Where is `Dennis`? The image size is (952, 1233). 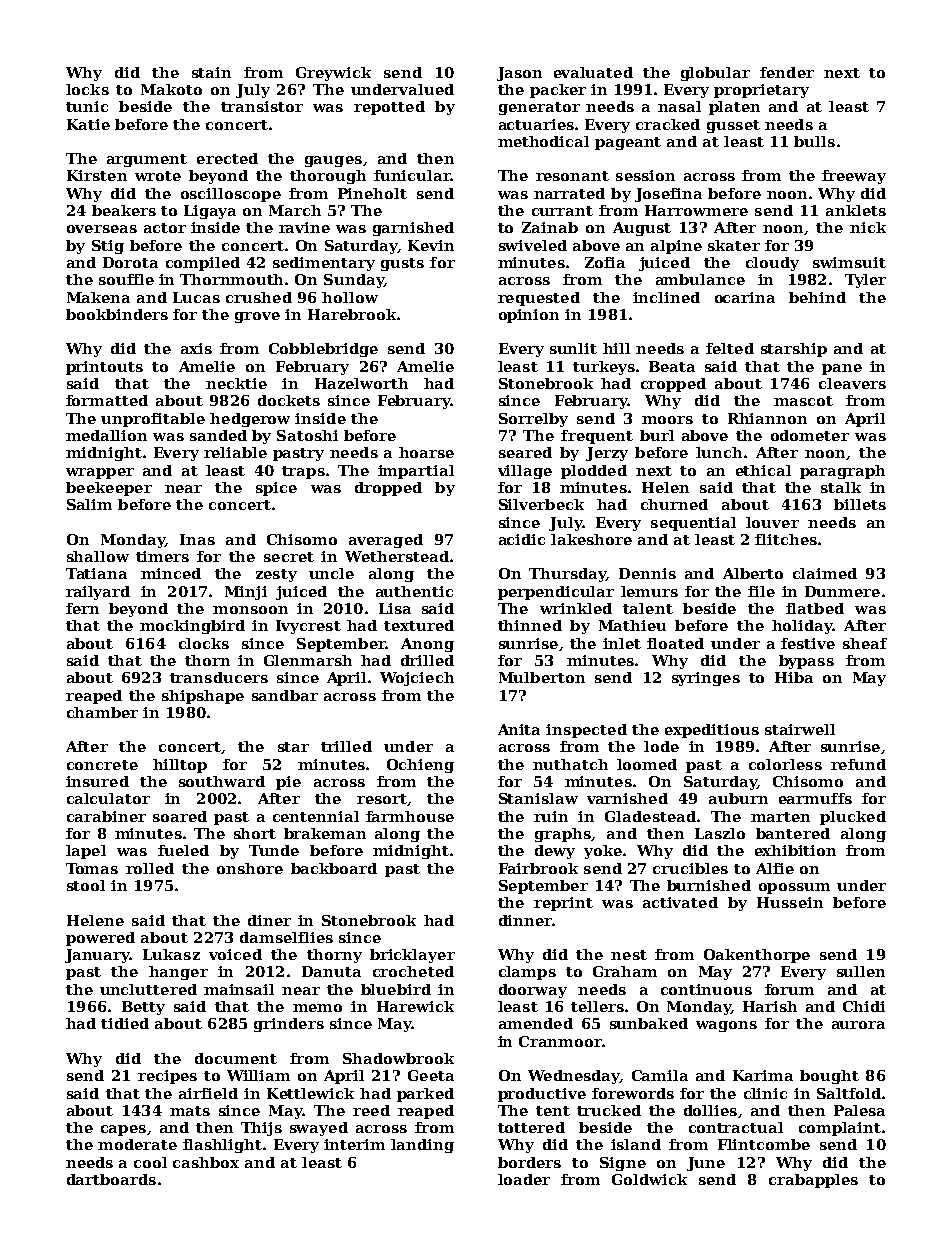
Dennis is located at coordinates (647, 573).
